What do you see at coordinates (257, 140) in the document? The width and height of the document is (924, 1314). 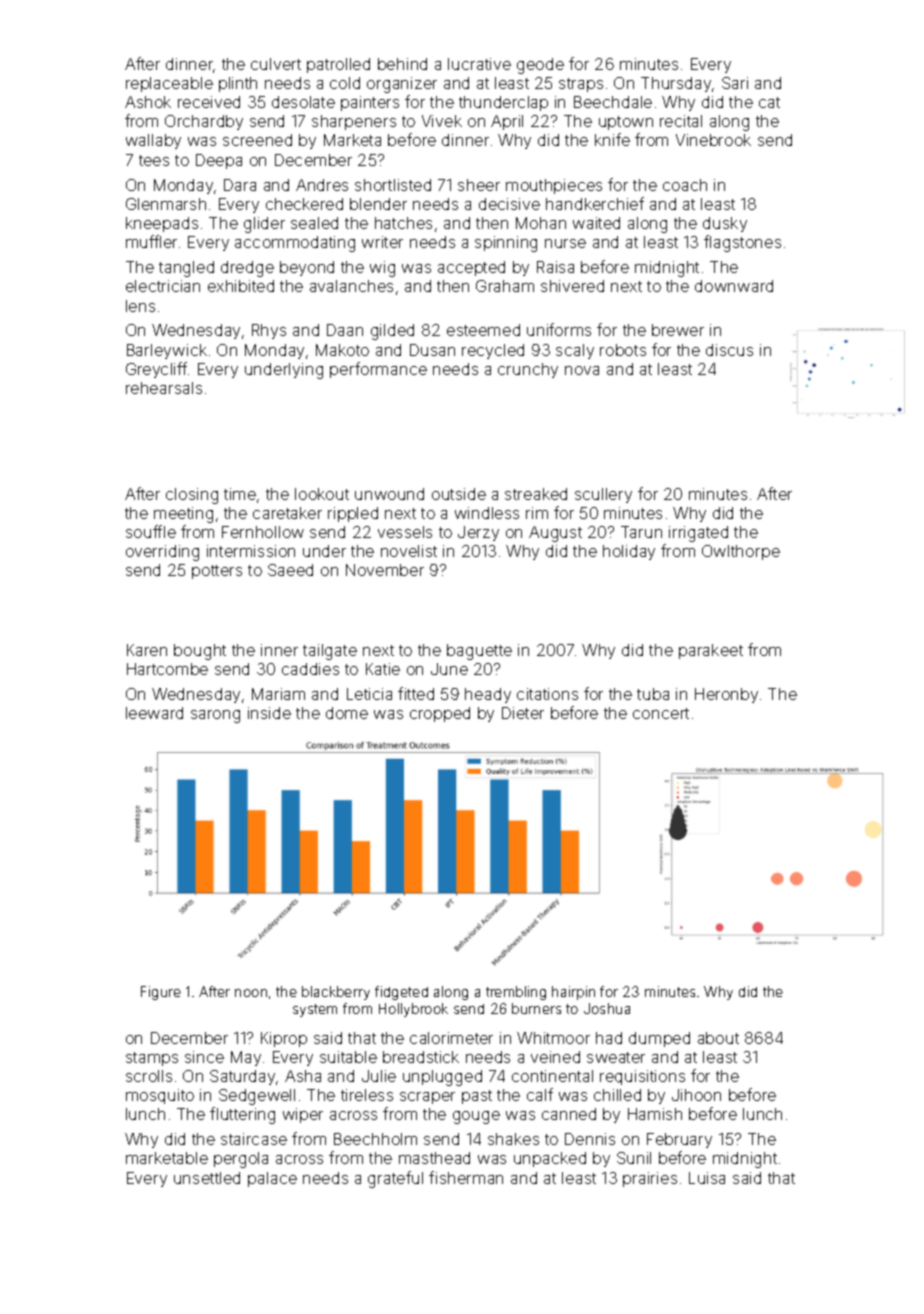 I see `screened` at bounding box center [257, 140].
